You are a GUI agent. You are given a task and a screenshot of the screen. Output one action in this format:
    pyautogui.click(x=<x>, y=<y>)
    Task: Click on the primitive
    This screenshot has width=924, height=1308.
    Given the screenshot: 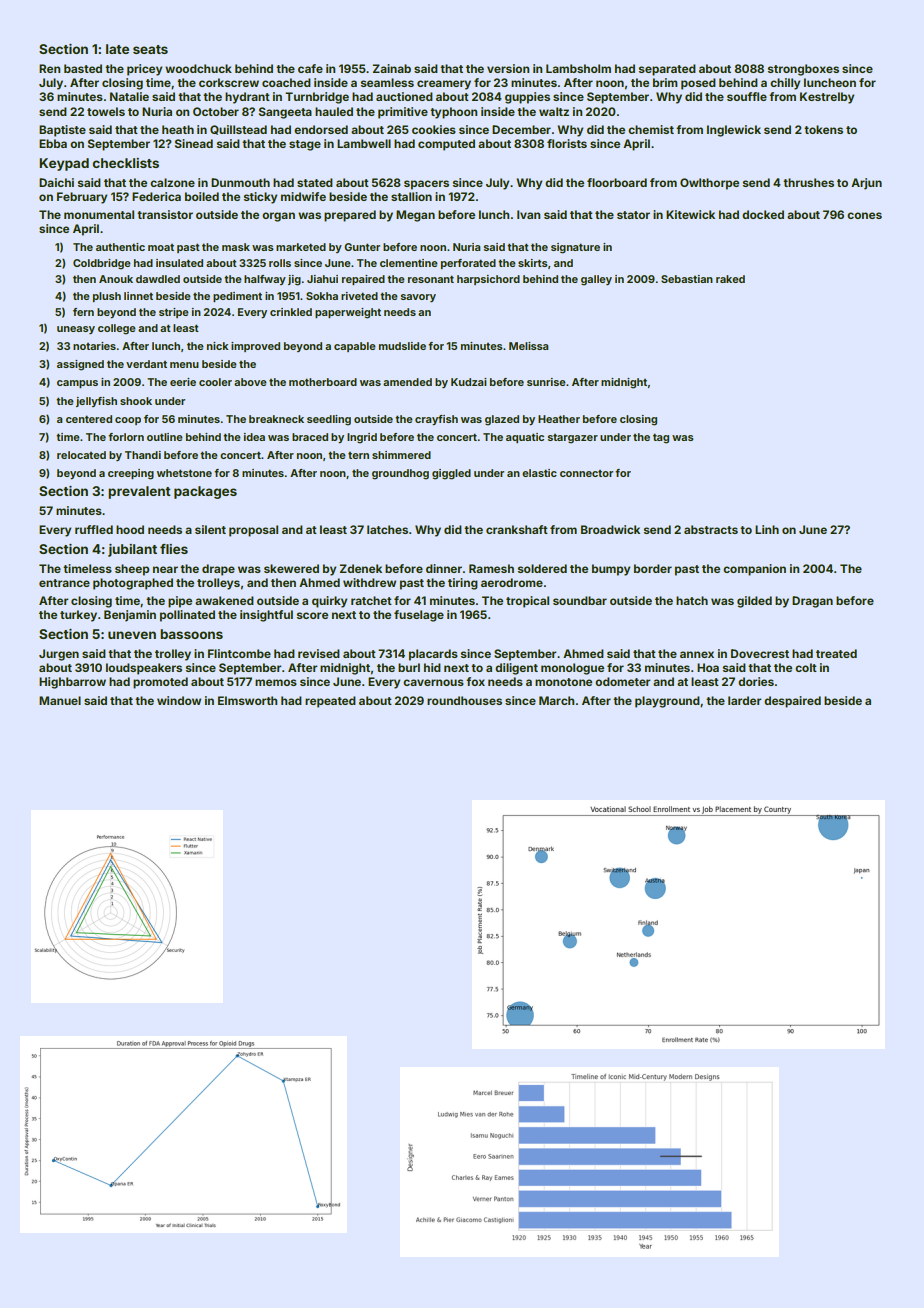 What is the action you would take?
    pyautogui.click(x=403, y=113)
